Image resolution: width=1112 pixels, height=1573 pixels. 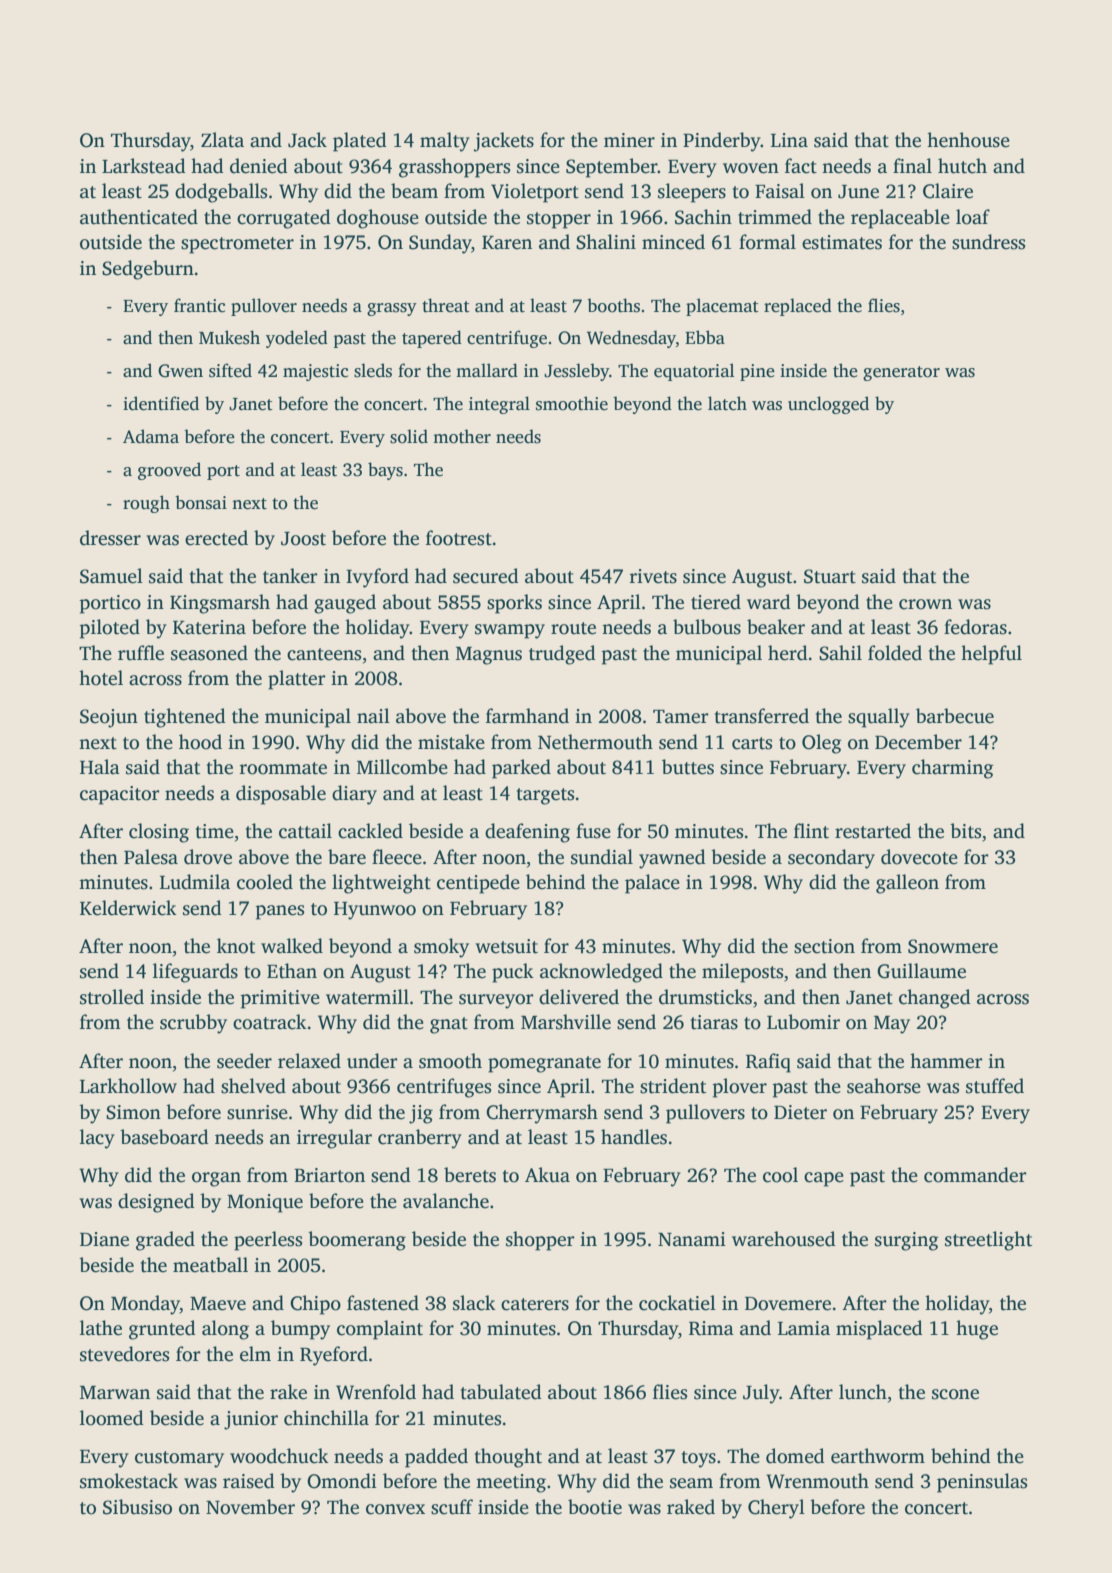 What do you see at coordinates (631, 339) in the document?
I see `Wednesday` at bounding box center [631, 339].
